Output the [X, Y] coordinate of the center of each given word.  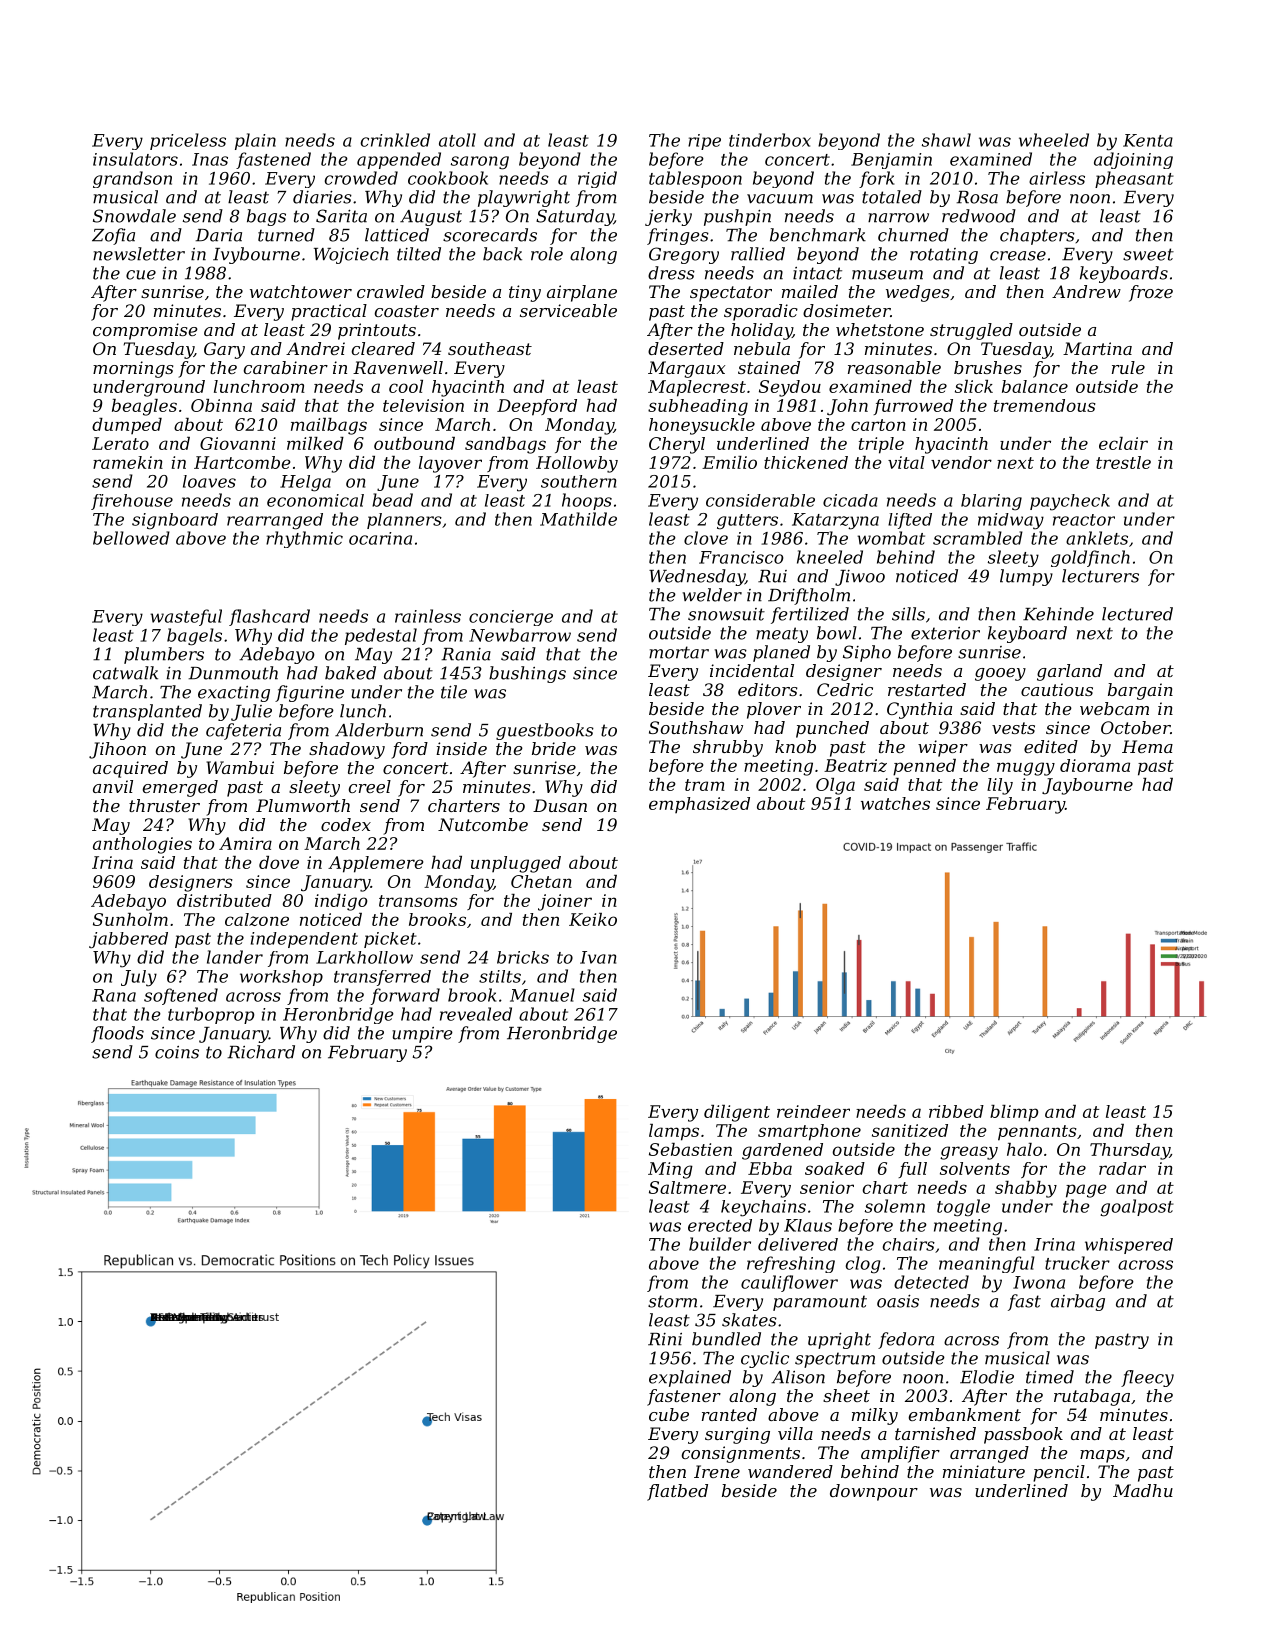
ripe [704, 142]
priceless [188, 141]
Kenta [1148, 140]
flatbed [677, 1492]
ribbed [956, 1111]
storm [672, 1301]
